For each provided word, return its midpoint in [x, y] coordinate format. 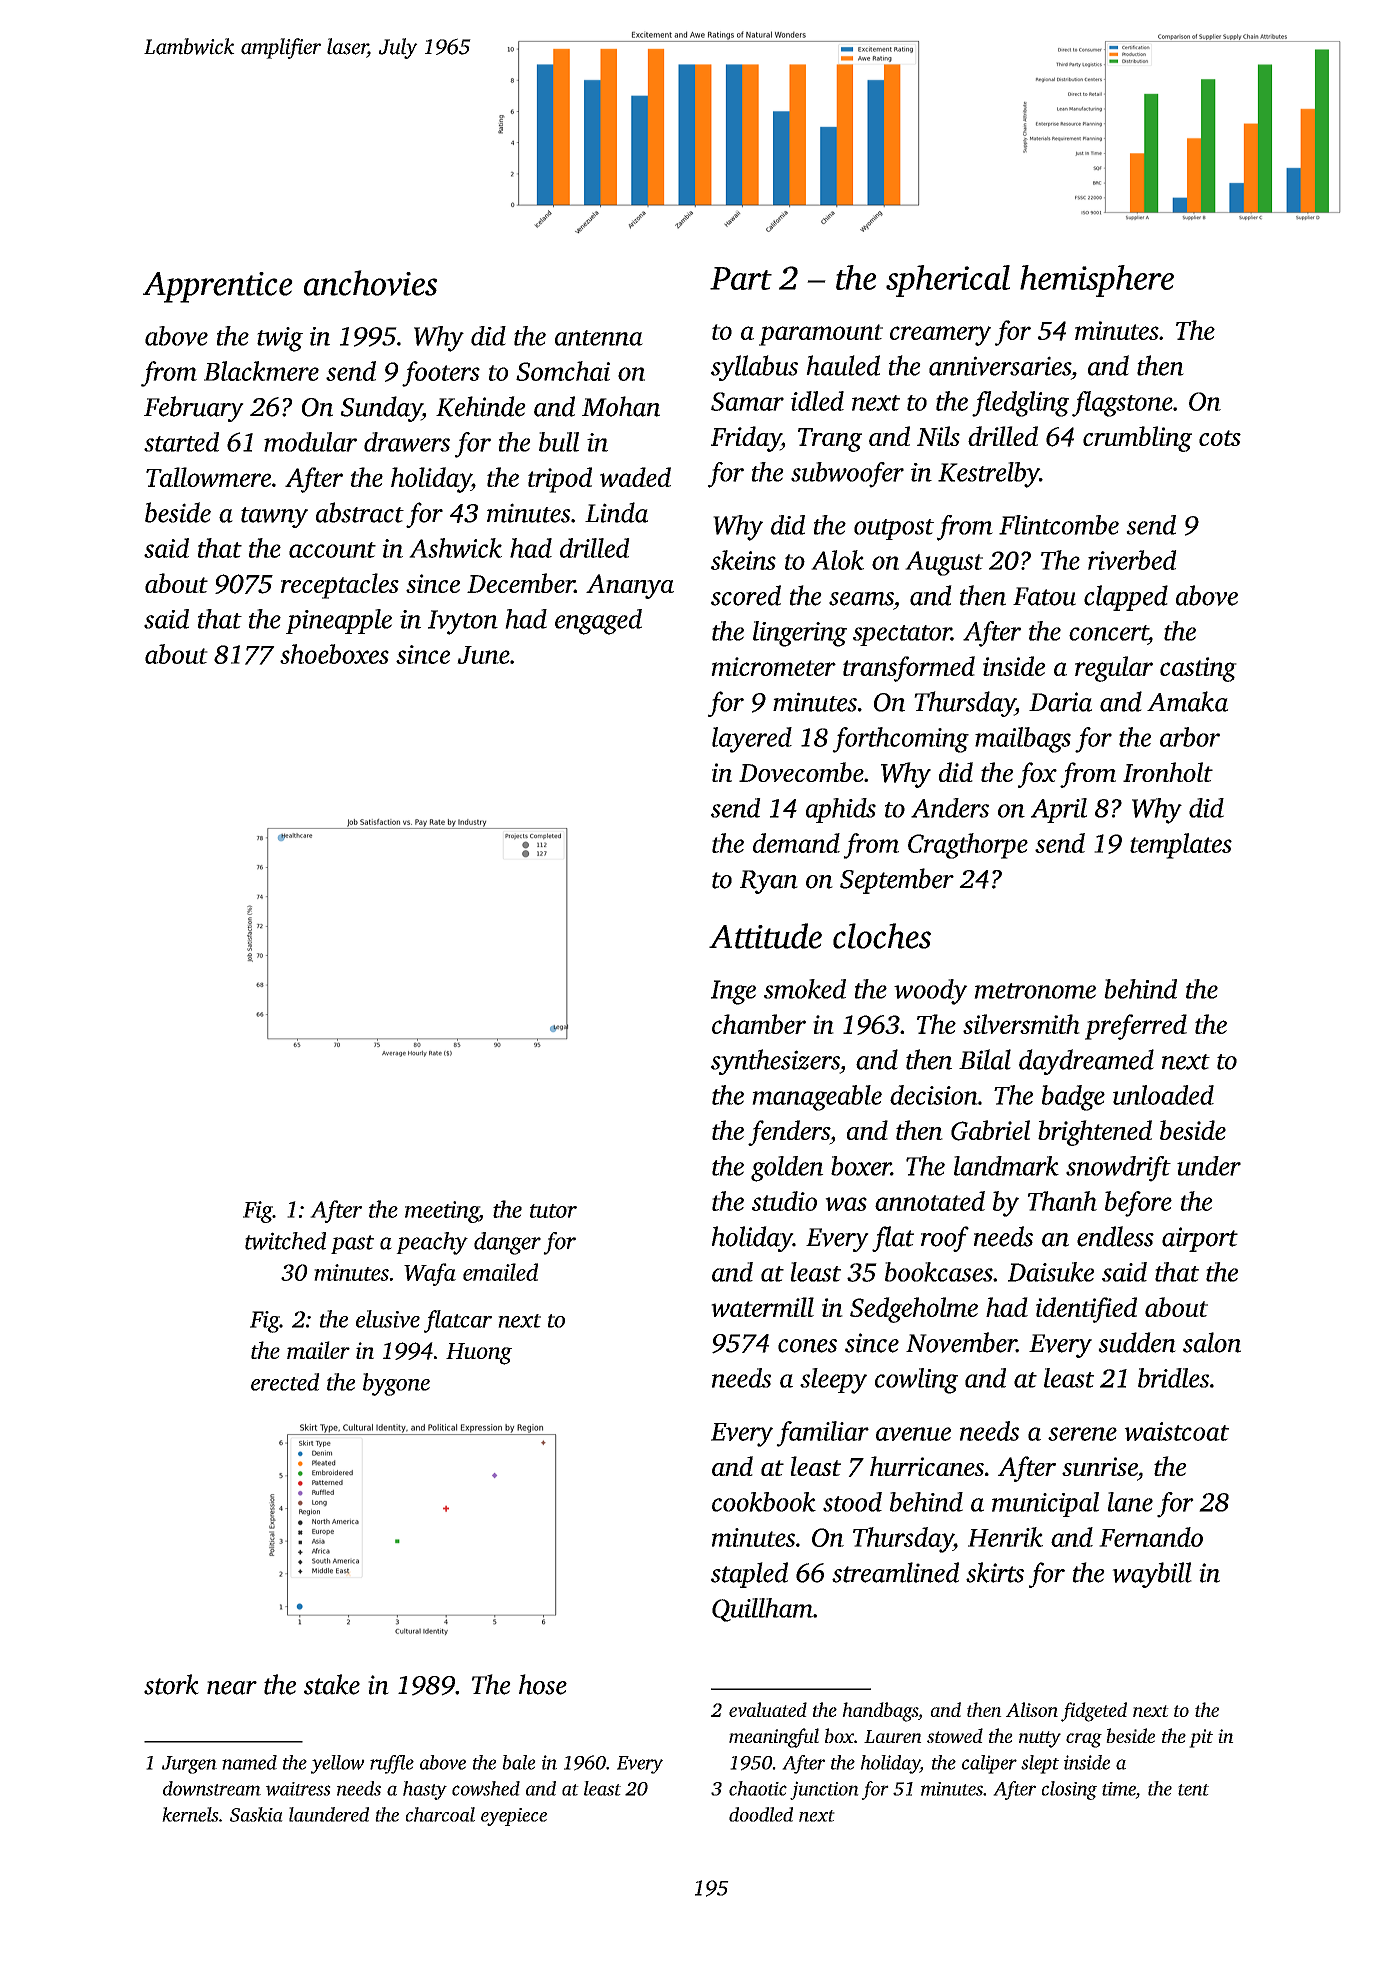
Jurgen [189, 1765]
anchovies [370, 283]
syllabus [754, 368]
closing [1069, 1790]
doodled [761, 1814]
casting [1198, 669]
